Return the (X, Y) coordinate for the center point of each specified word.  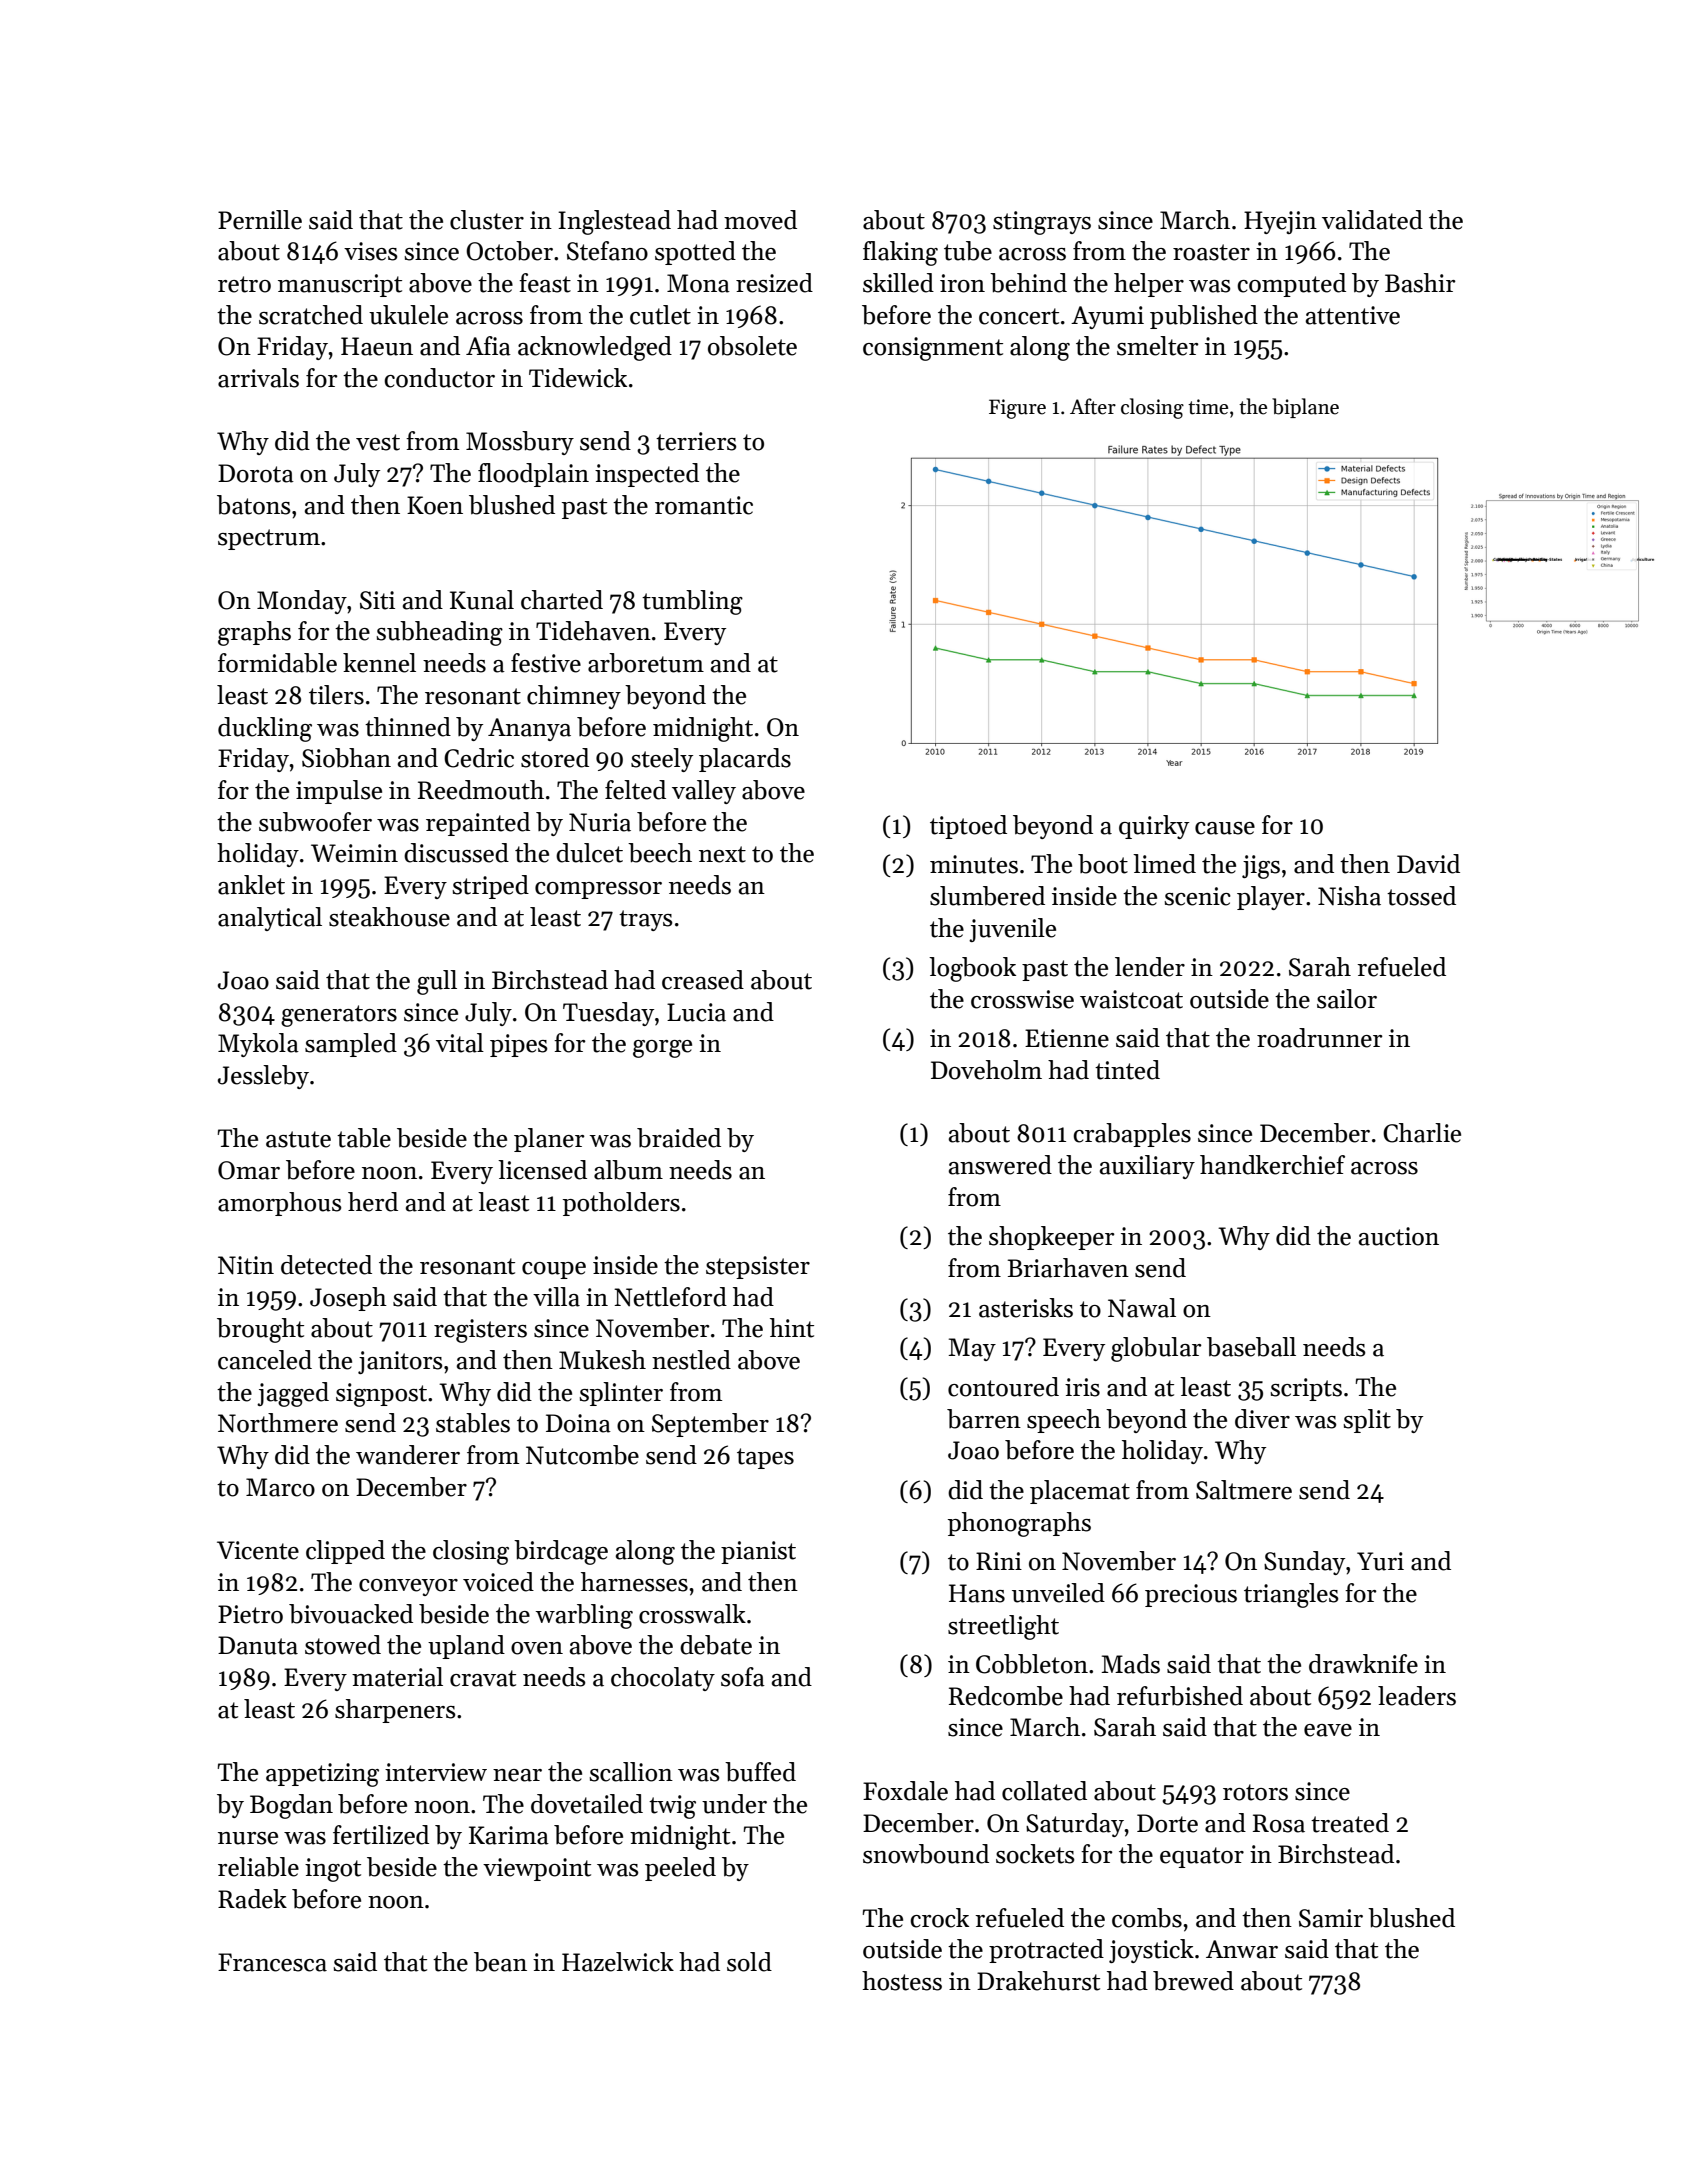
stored (555, 758)
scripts (1306, 1389)
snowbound (926, 1854)
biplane (1305, 408)
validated (1372, 220)
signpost (381, 1395)
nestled (691, 1360)
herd (373, 1202)
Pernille (260, 220)
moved (760, 220)
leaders (1417, 1696)
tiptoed (968, 827)
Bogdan (291, 1806)
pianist (758, 1552)
